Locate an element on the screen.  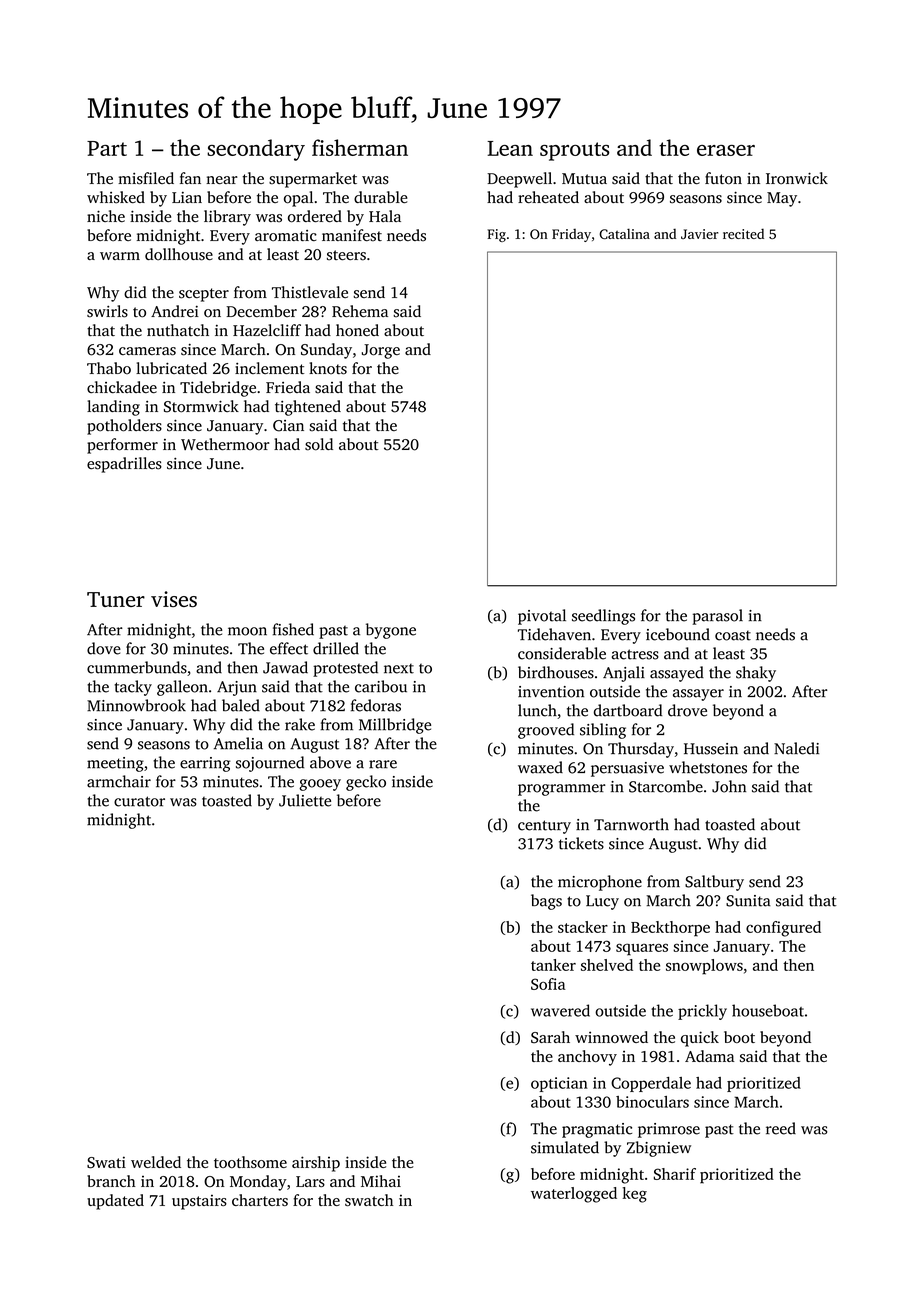
futon is located at coordinates (723, 178).
